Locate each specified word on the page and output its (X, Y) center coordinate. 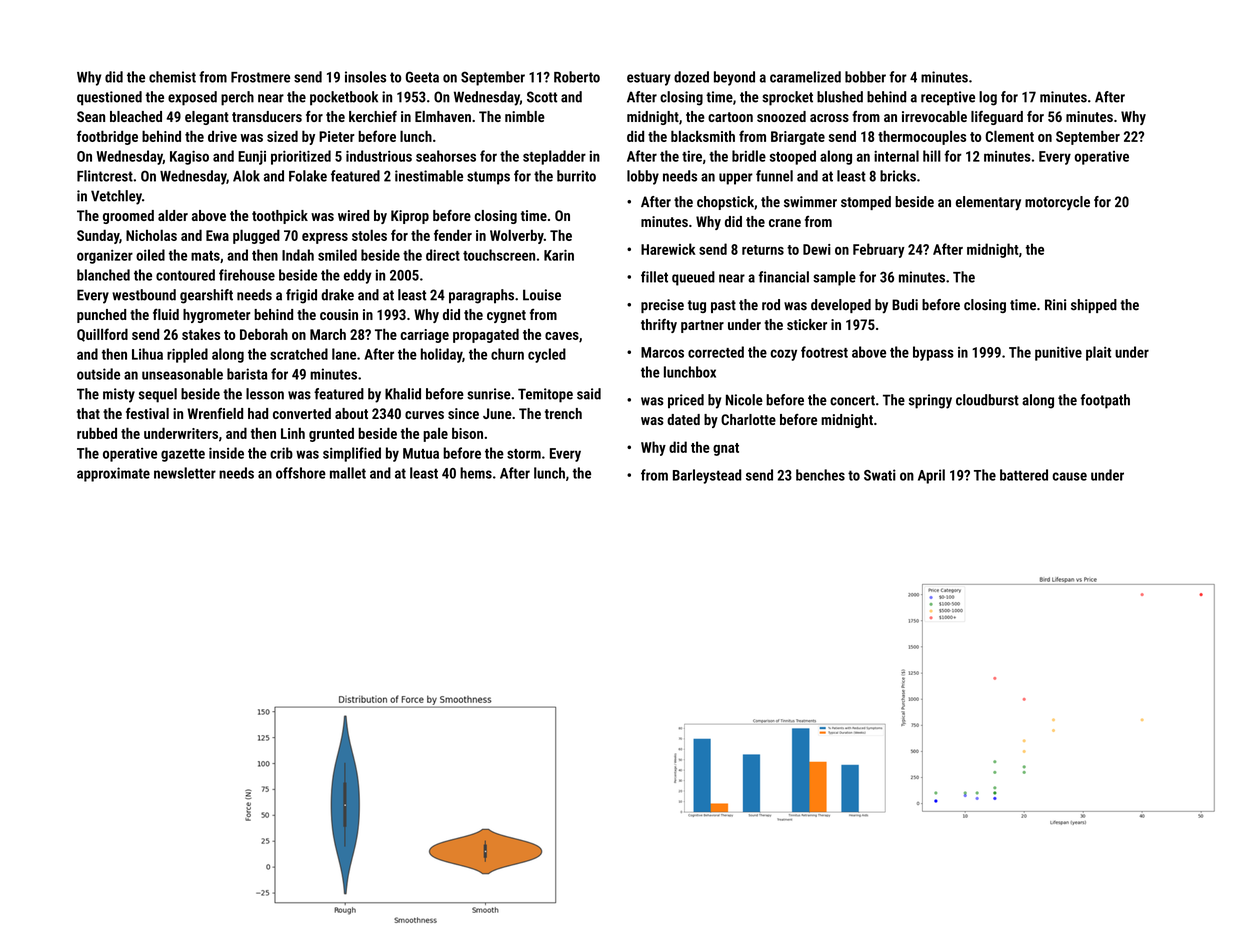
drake (337, 295)
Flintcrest (105, 176)
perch (237, 98)
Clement (1010, 136)
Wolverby (517, 236)
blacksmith (703, 136)
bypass (933, 353)
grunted (331, 435)
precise (662, 306)
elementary (988, 203)
